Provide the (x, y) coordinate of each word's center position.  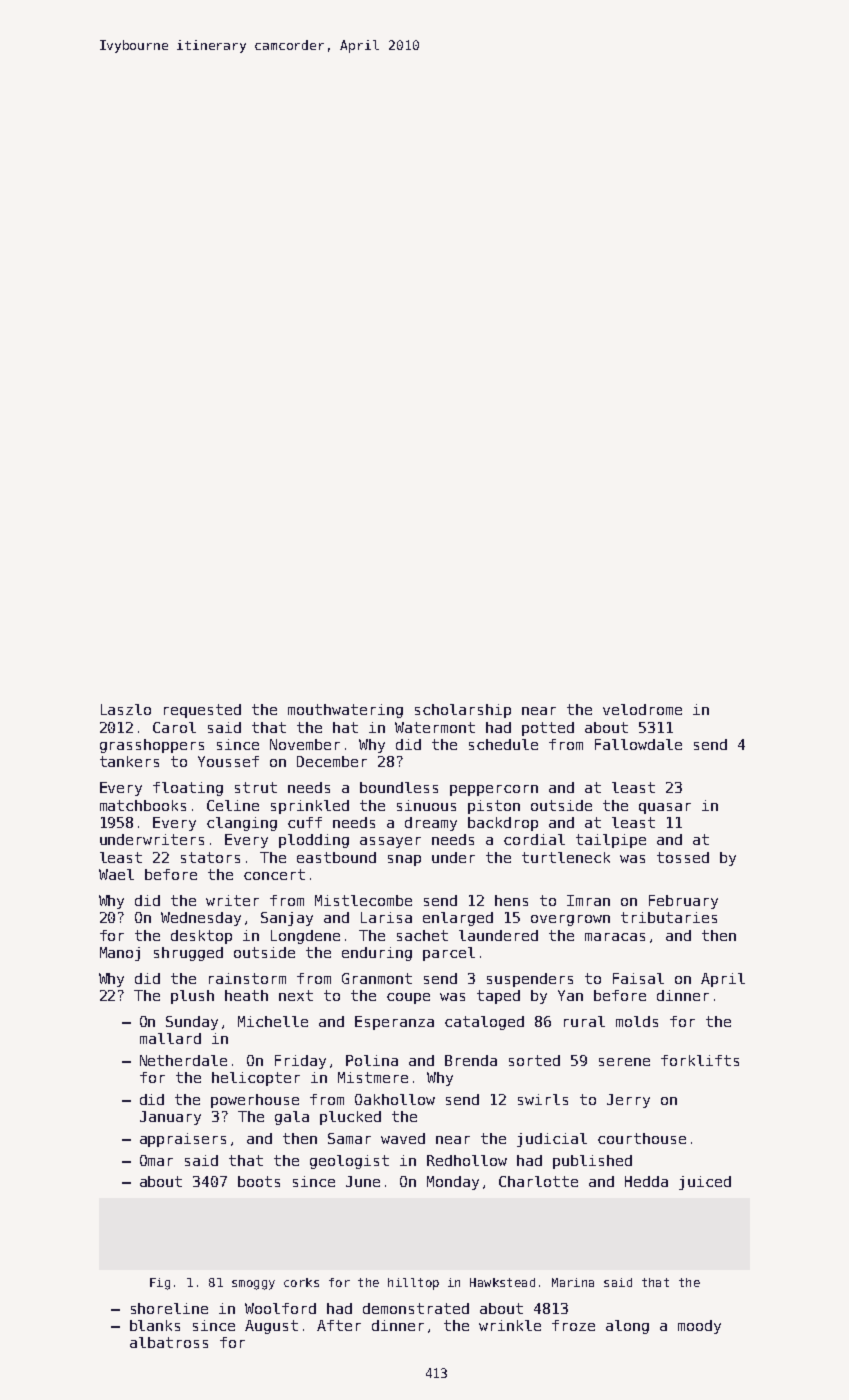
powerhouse (255, 1101)
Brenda (471, 1060)
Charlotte (538, 1181)
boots (259, 1181)
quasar (665, 808)
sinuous (426, 805)
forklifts (700, 1060)
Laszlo (126, 709)
